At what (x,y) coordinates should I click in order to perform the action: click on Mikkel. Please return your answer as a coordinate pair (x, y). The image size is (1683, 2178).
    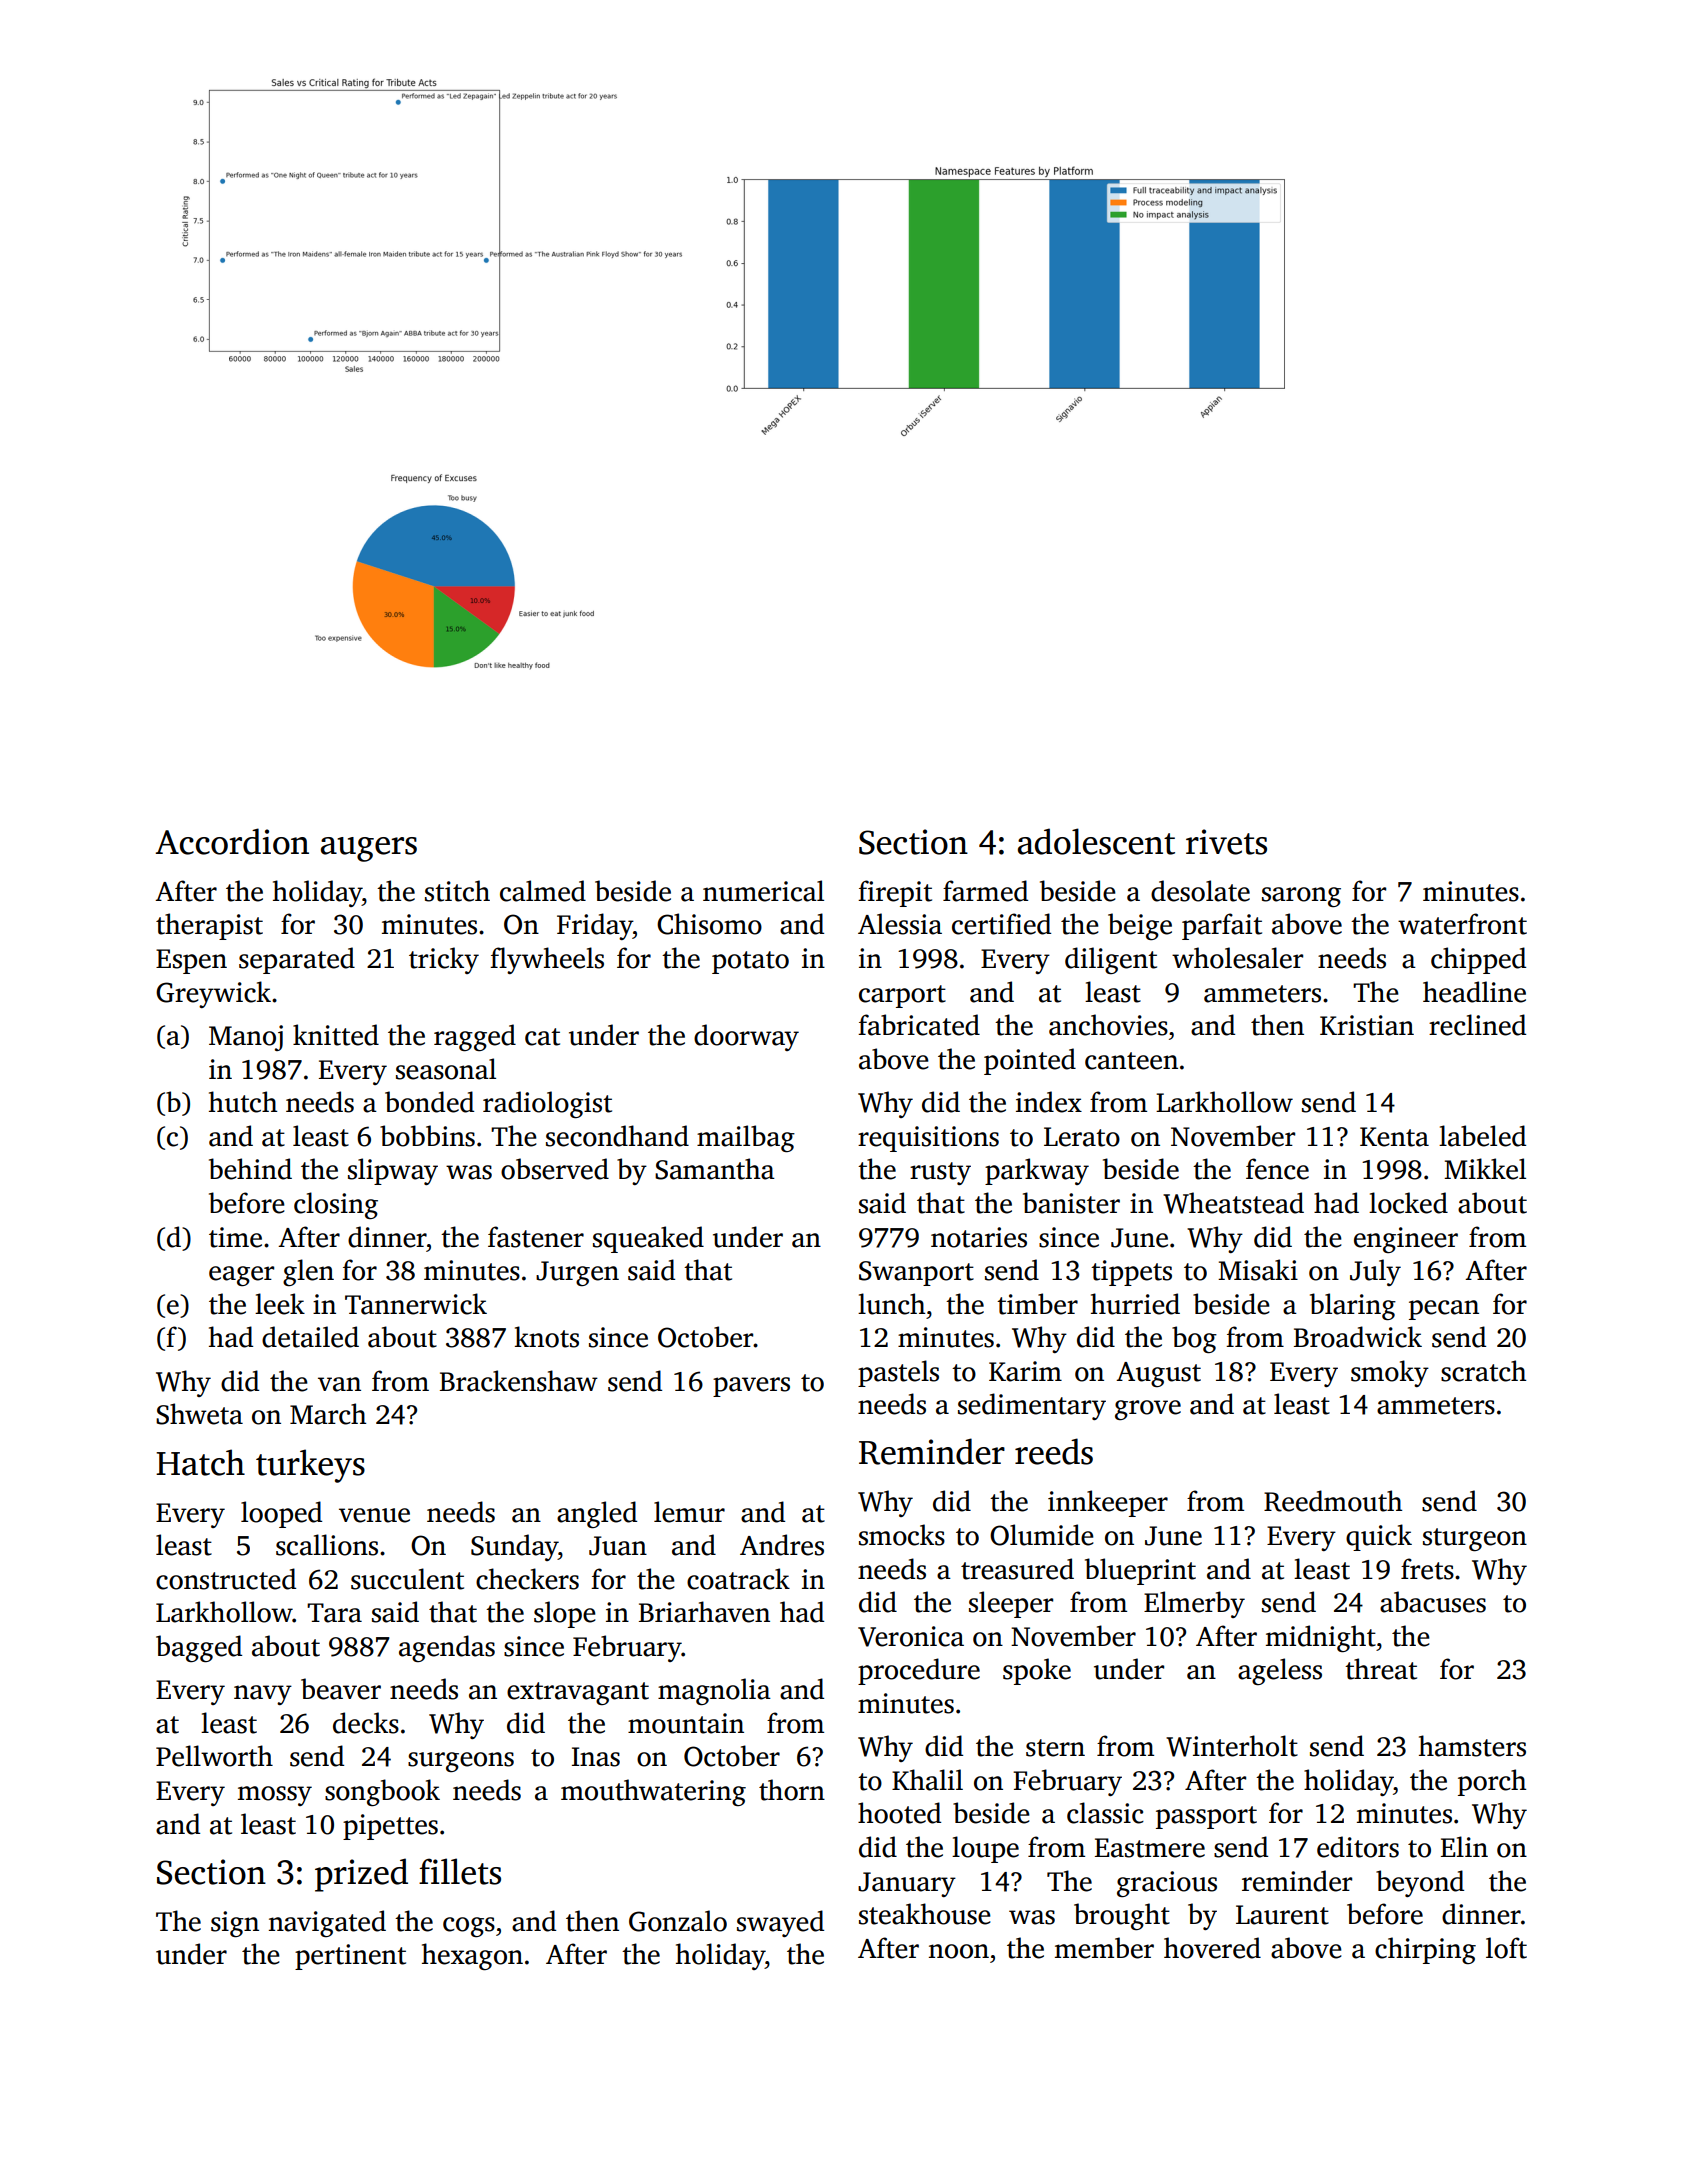
    Looking at the image, I should click on (1485, 1169).
